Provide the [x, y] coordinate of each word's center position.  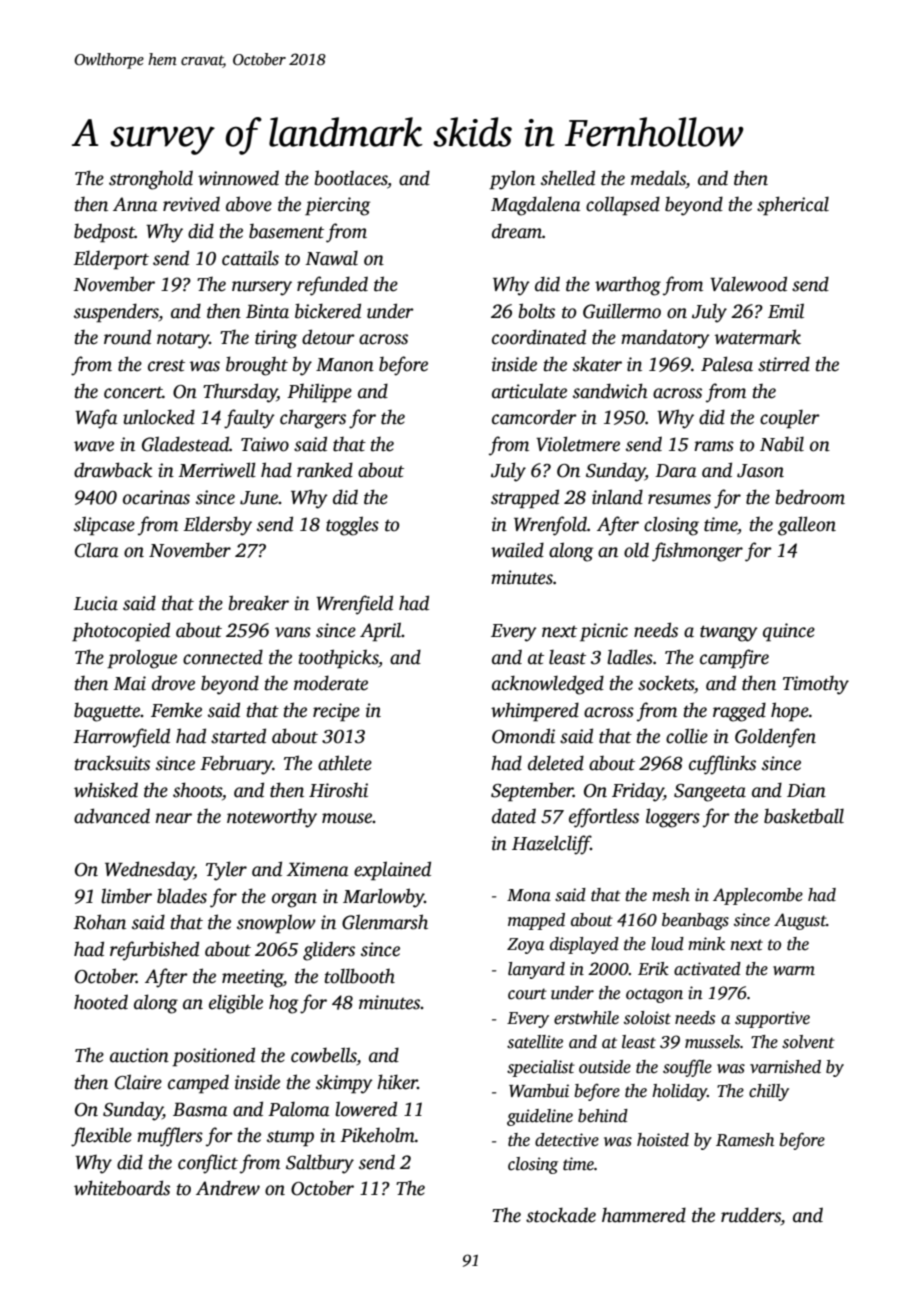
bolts [537, 311]
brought [257, 366]
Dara [676, 471]
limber [126, 896]
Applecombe [758, 896]
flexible [101, 1137]
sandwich [610, 391]
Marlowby [384, 898]
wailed [517, 550]
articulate [529, 391]
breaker [259, 603]
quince [789, 632]
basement [286, 231]
